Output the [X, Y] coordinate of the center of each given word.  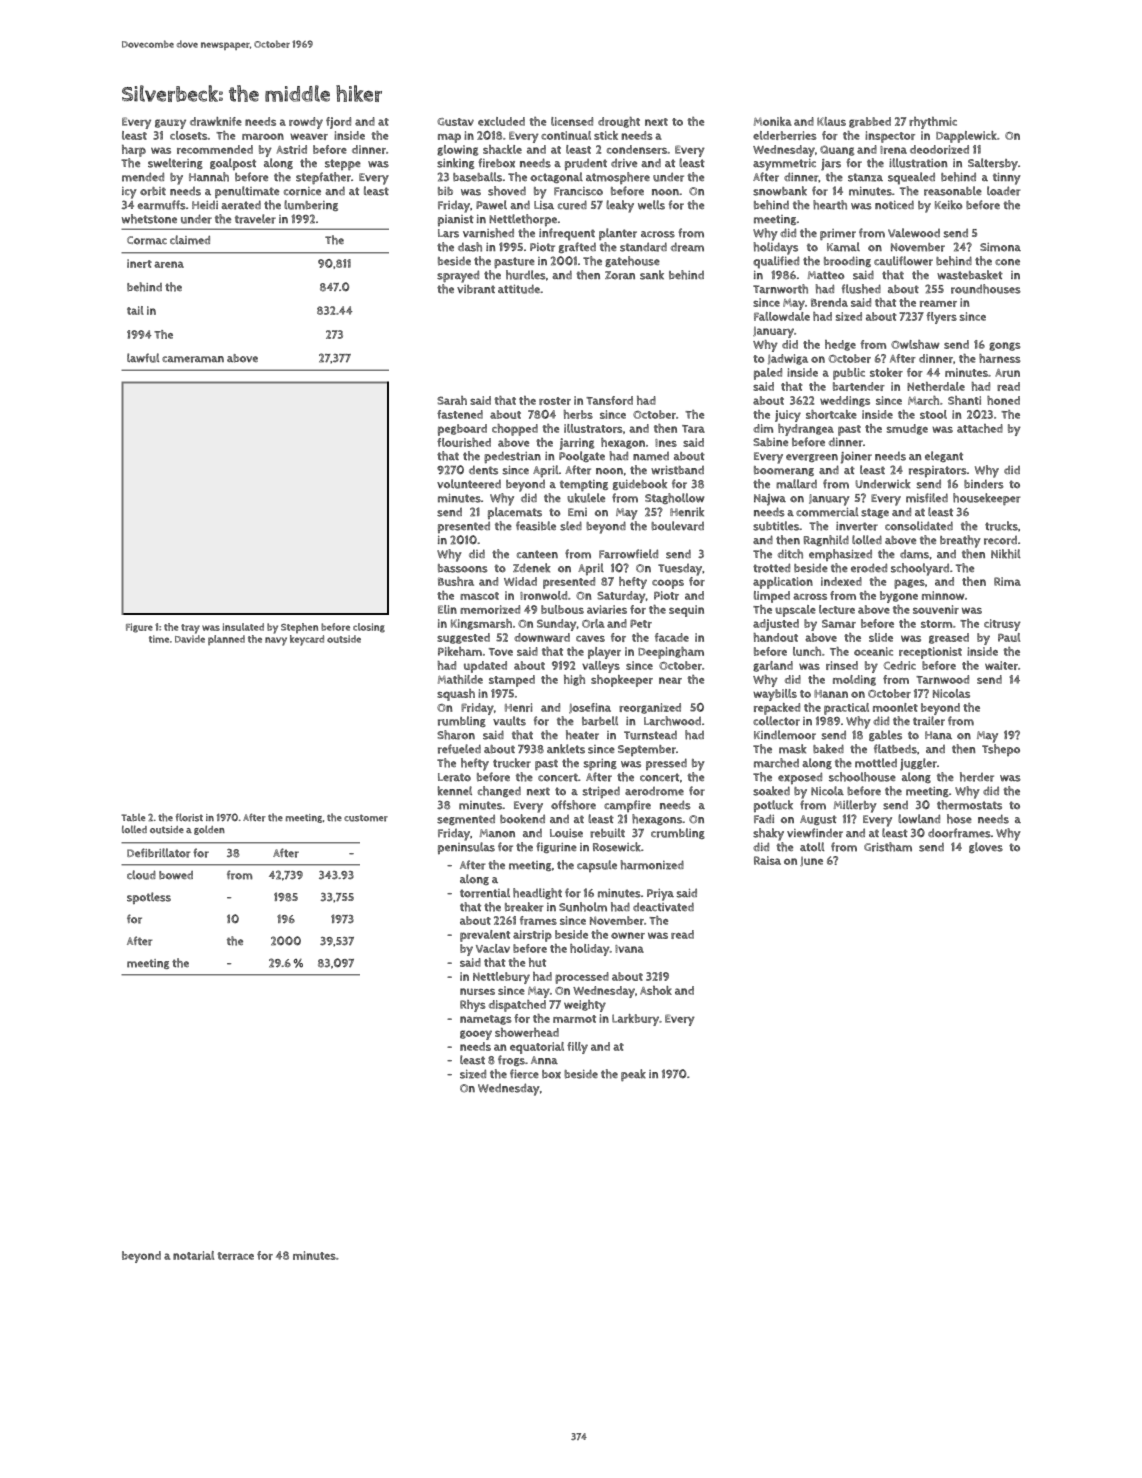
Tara [693, 429]
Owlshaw [915, 344]
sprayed [458, 276]
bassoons [463, 568]
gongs [1005, 346]
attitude [519, 289]
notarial [193, 1255]
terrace [236, 1256]
